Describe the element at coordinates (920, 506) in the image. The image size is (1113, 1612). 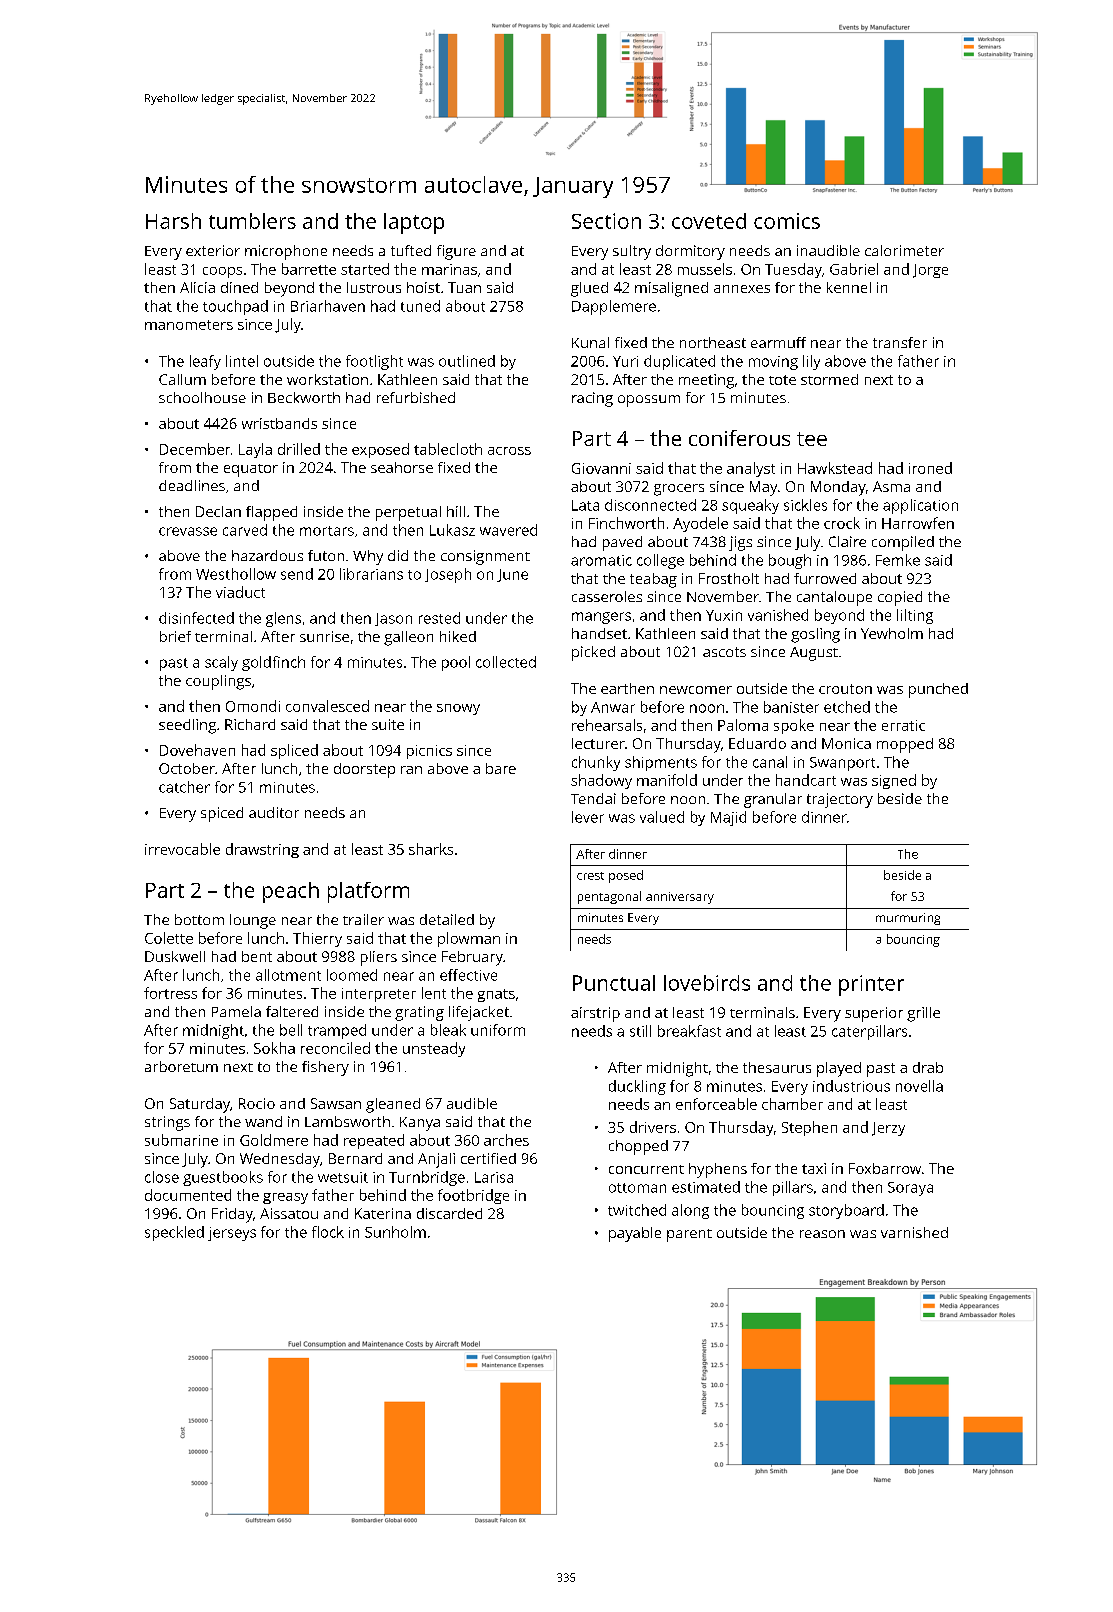
I see `application` at that location.
